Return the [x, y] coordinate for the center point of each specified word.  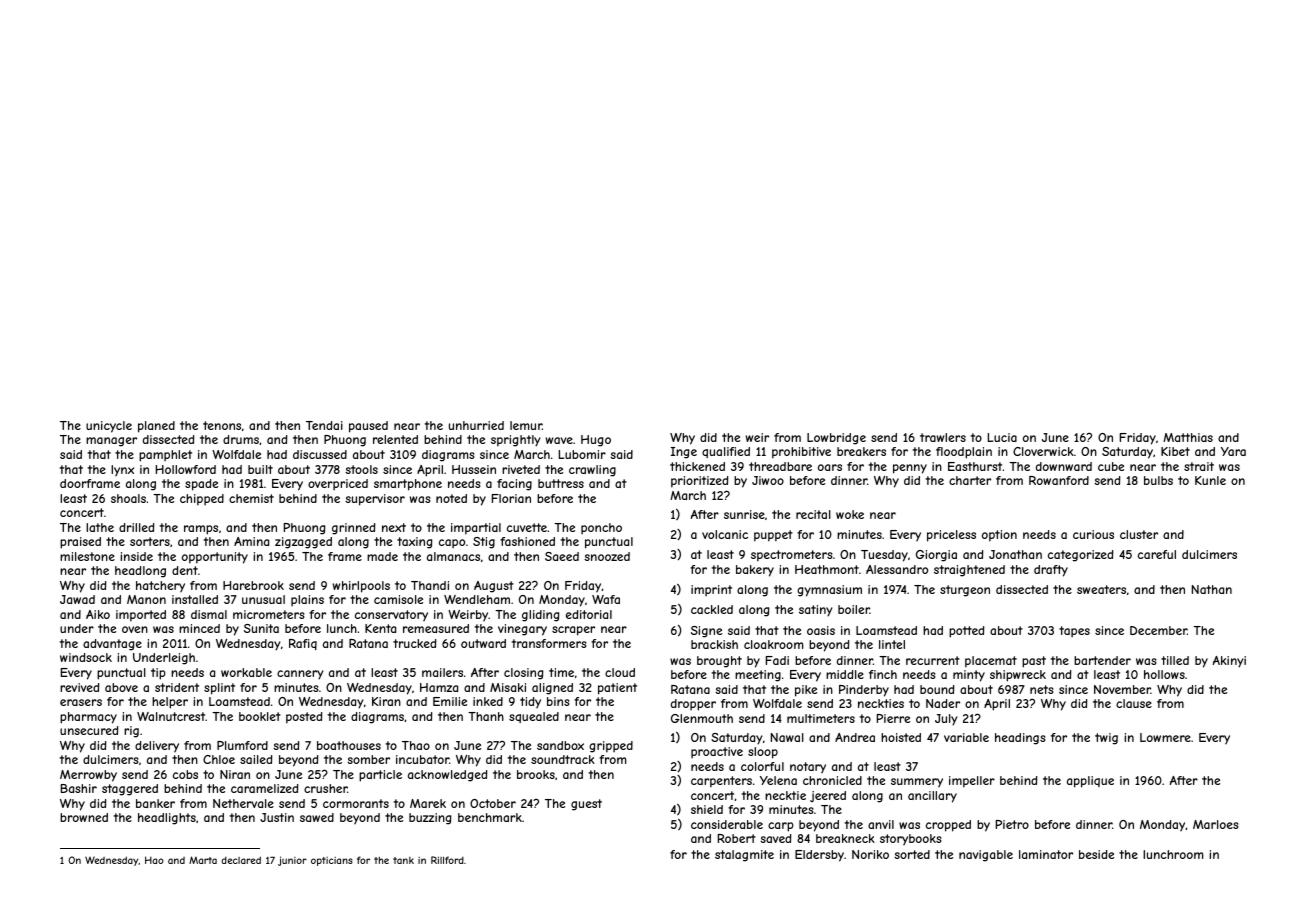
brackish [714, 644]
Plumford [242, 745]
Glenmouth [702, 718]
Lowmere [1165, 737]
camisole [398, 599]
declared [241, 860]
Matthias [1188, 437]
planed [156, 427]
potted [966, 632]
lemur [526, 425]
